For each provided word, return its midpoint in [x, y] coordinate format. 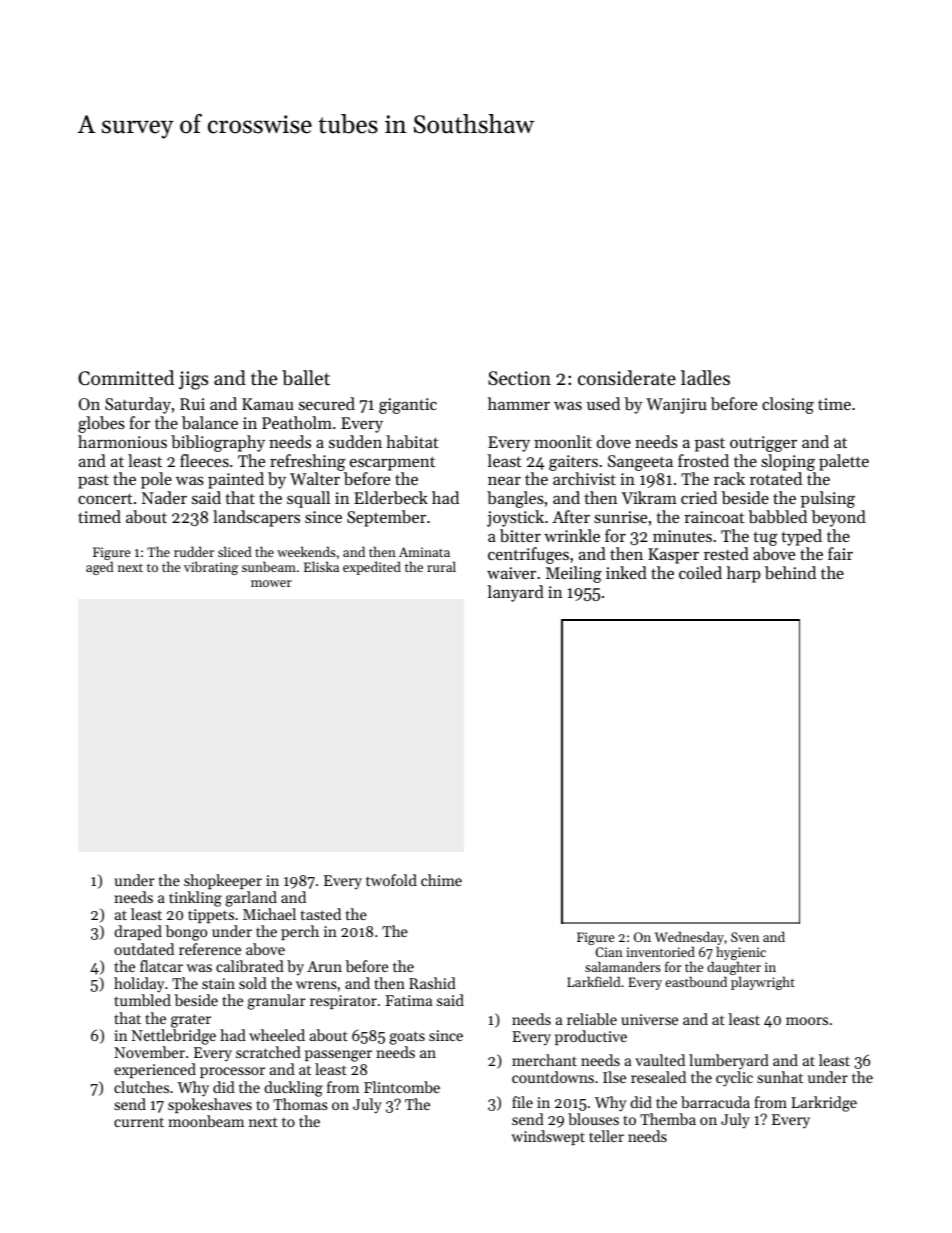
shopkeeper [223, 881]
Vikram [649, 497]
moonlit [563, 441]
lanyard [515, 593]
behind [790, 572]
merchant [544, 1060]
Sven [745, 937]
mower [271, 583]
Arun [324, 966]
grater [191, 1021]
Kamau [268, 404]
